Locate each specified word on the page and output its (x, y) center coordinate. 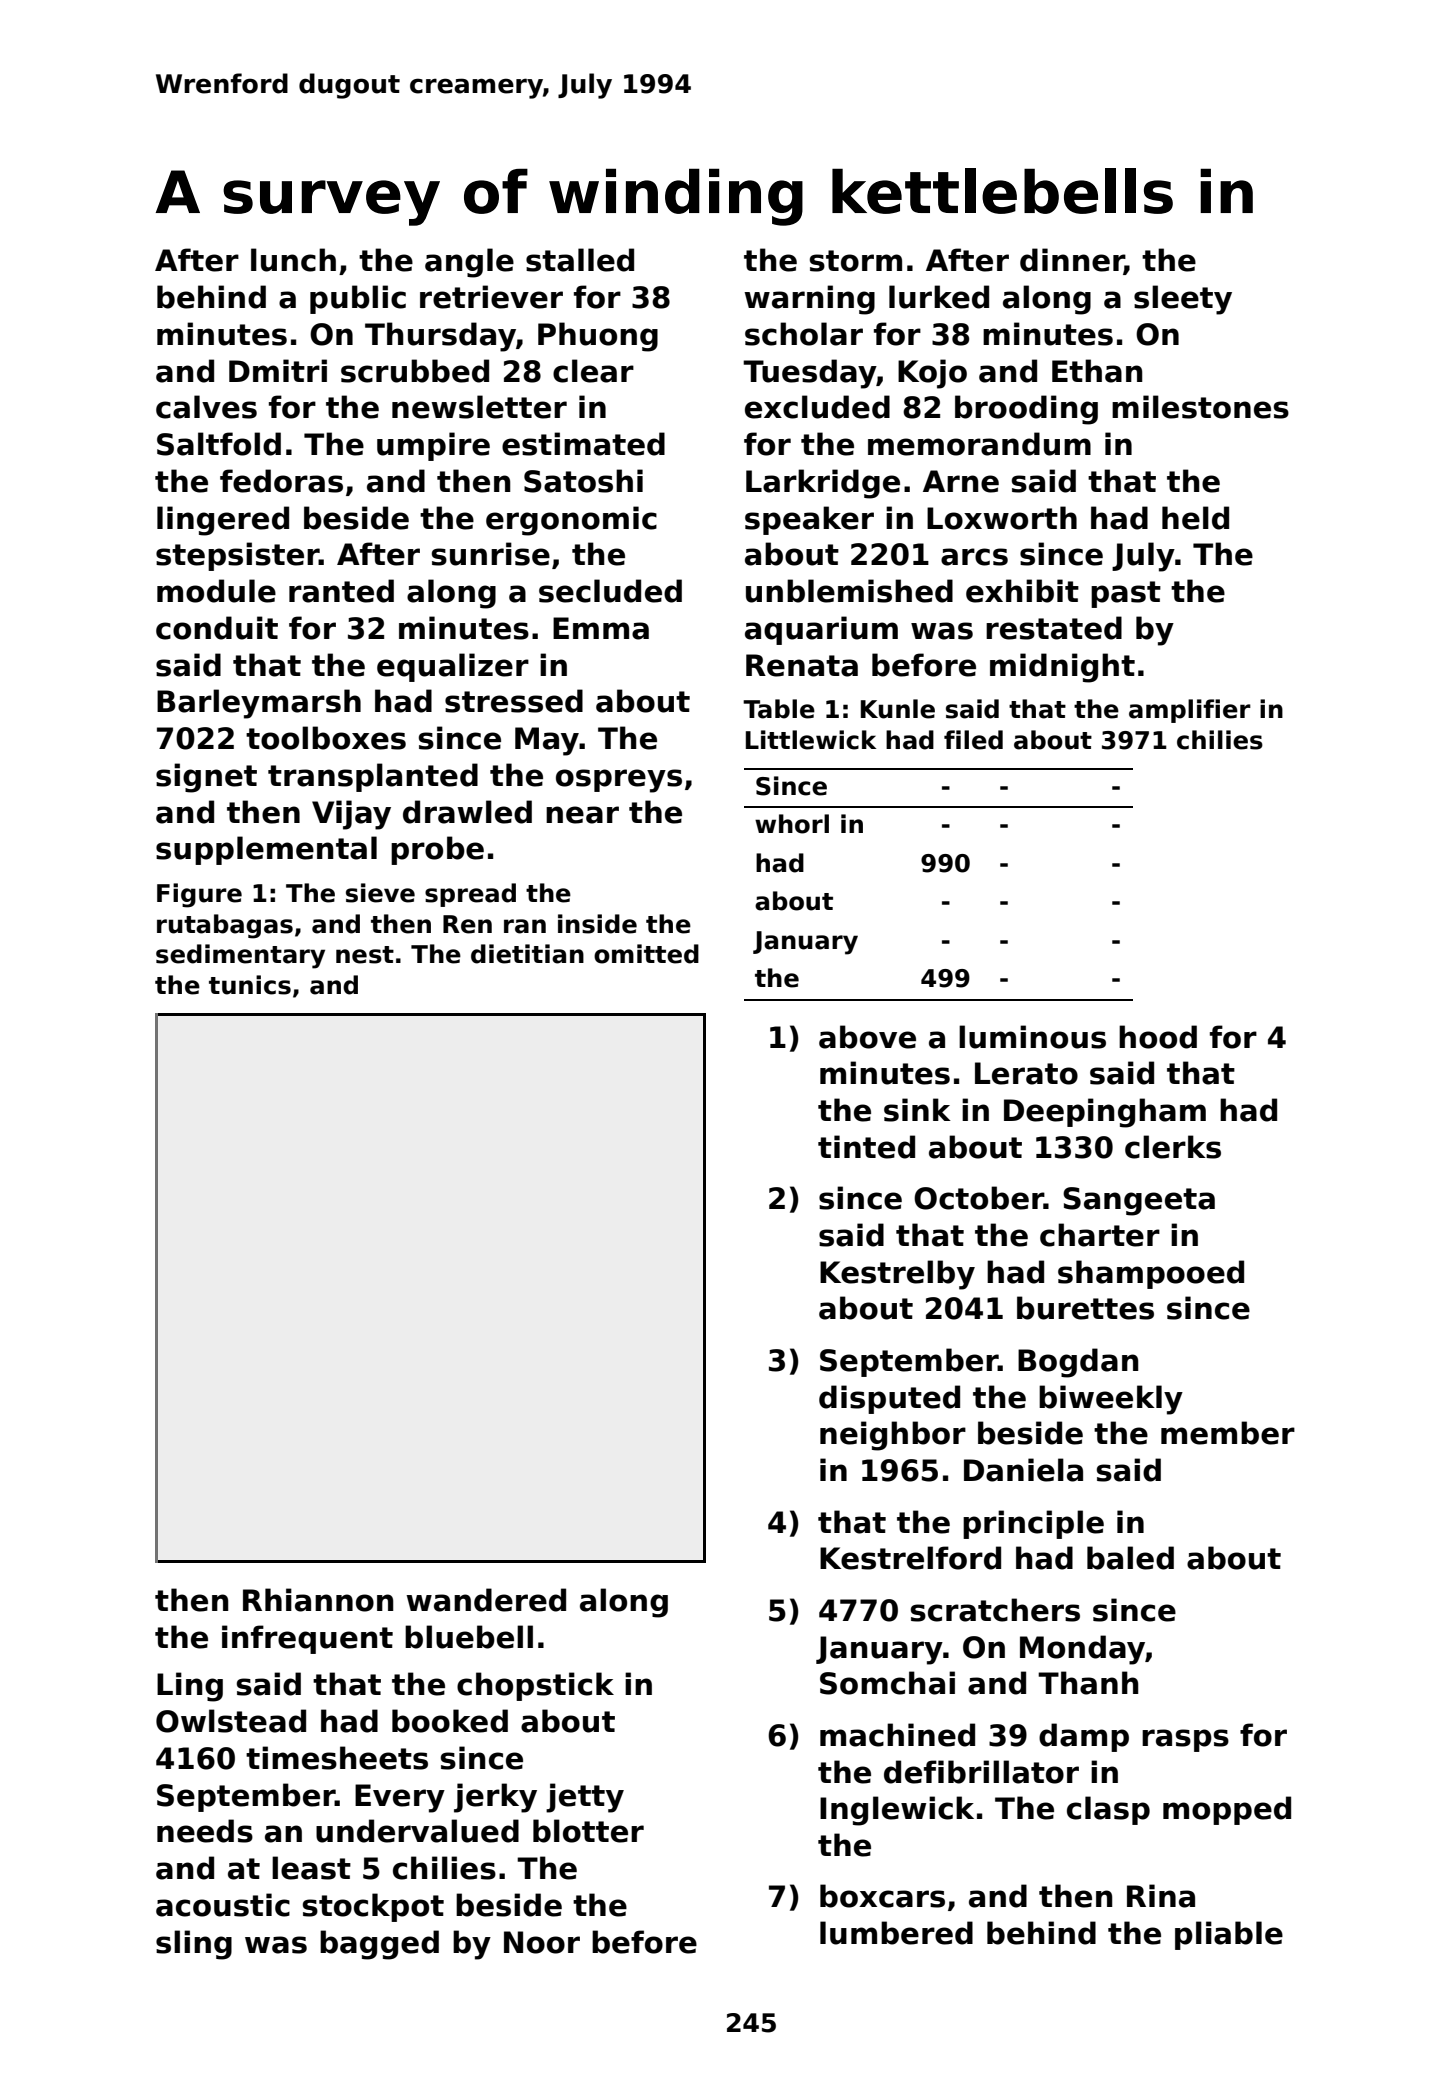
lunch (293, 260)
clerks (1173, 1147)
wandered (486, 1600)
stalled (580, 260)
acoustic (223, 1905)
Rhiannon (318, 1600)
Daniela (1023, 1470)
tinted (866, 1147)
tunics (250, 985)
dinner (1072, 261)
